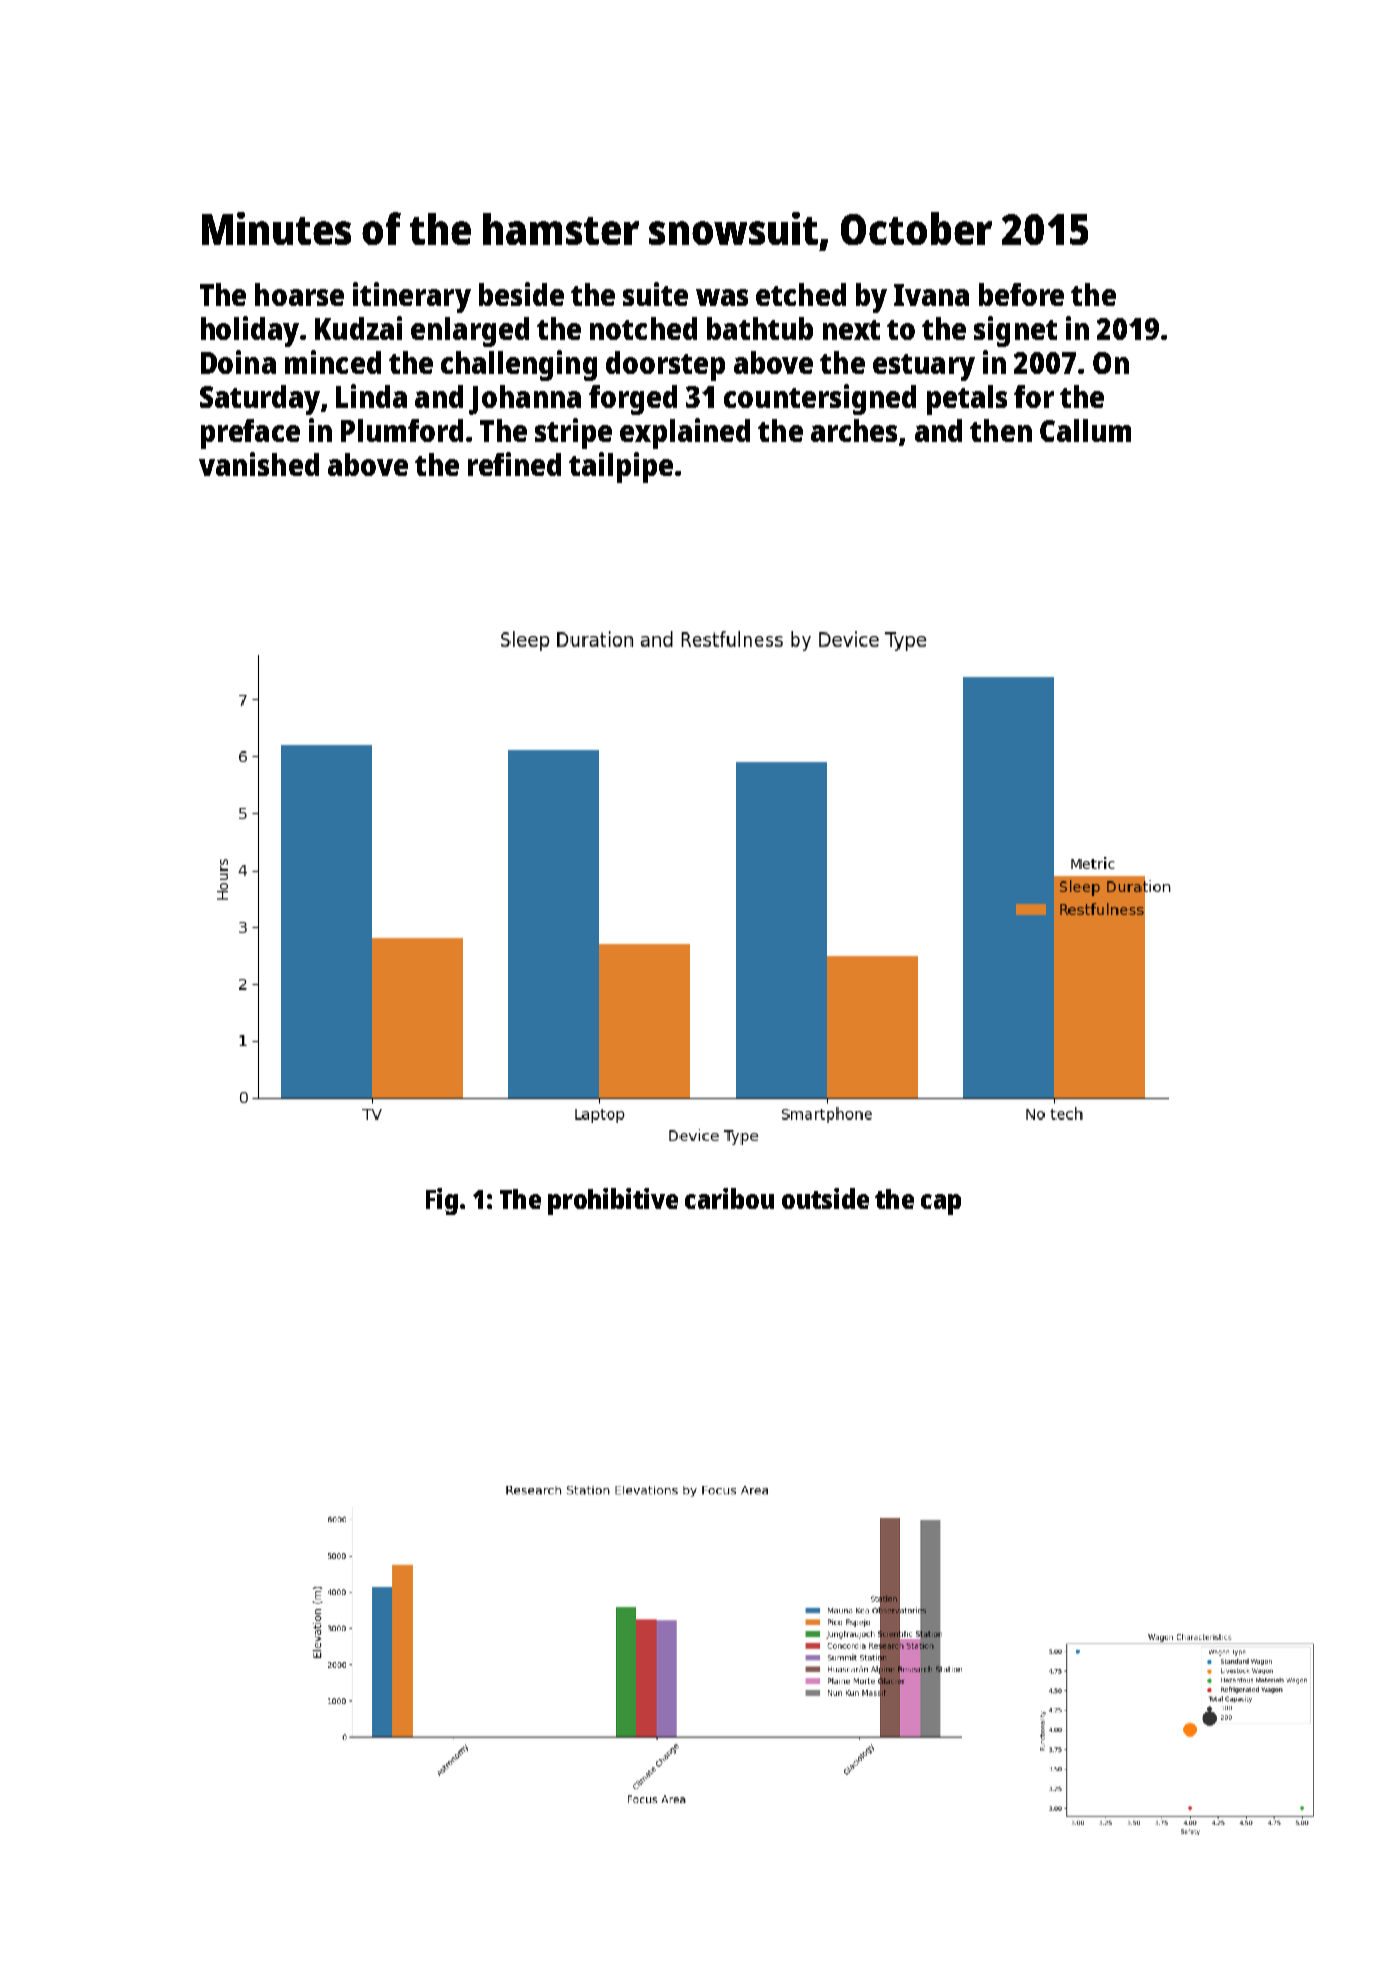 Image resolution: width=1386 pixels, height=1969 pixels. What do you see at coordinates (825, 1198) in the image?
I see `outside` at bounding box center [825, 1198].
